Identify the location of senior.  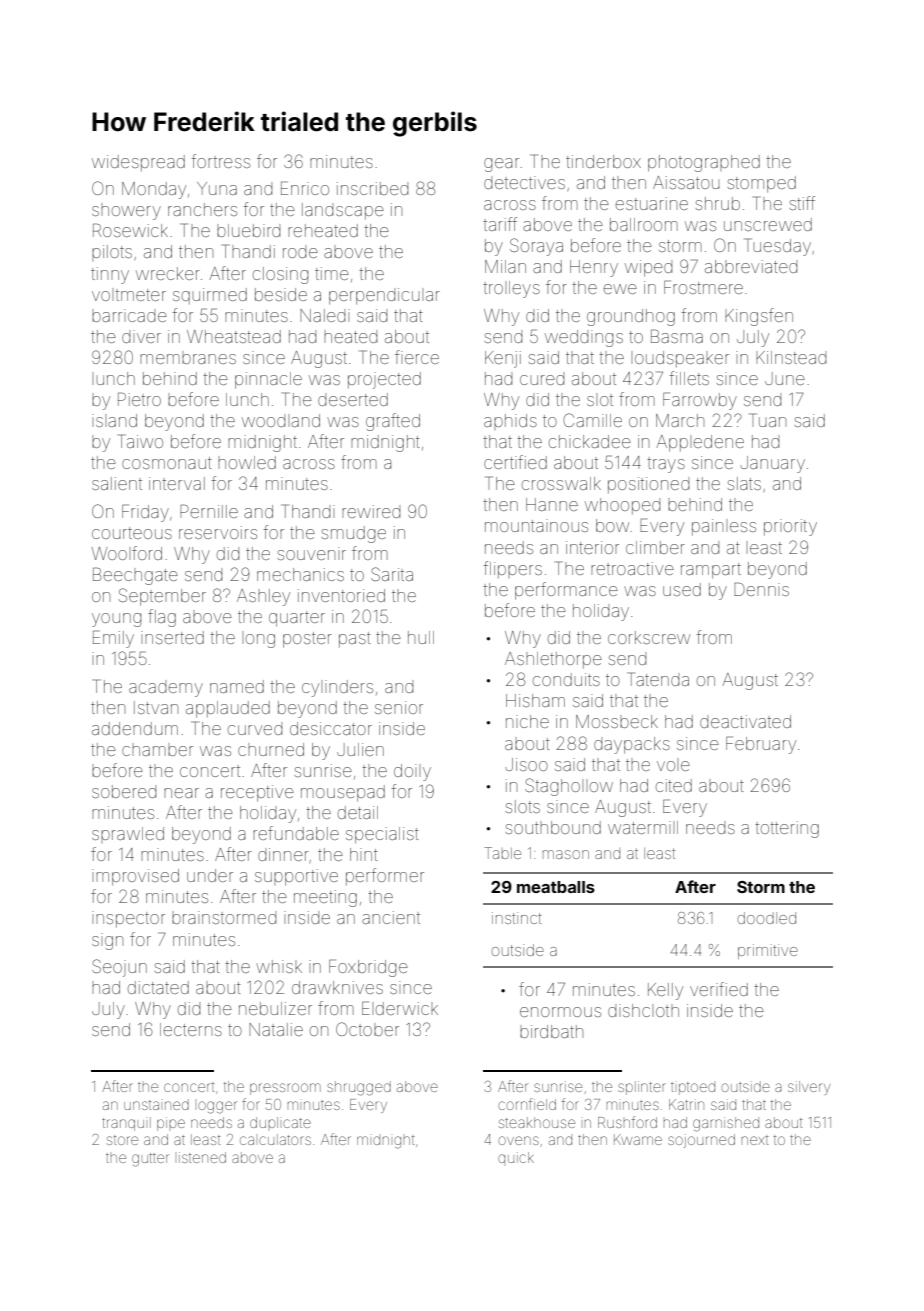
(399, 707).
